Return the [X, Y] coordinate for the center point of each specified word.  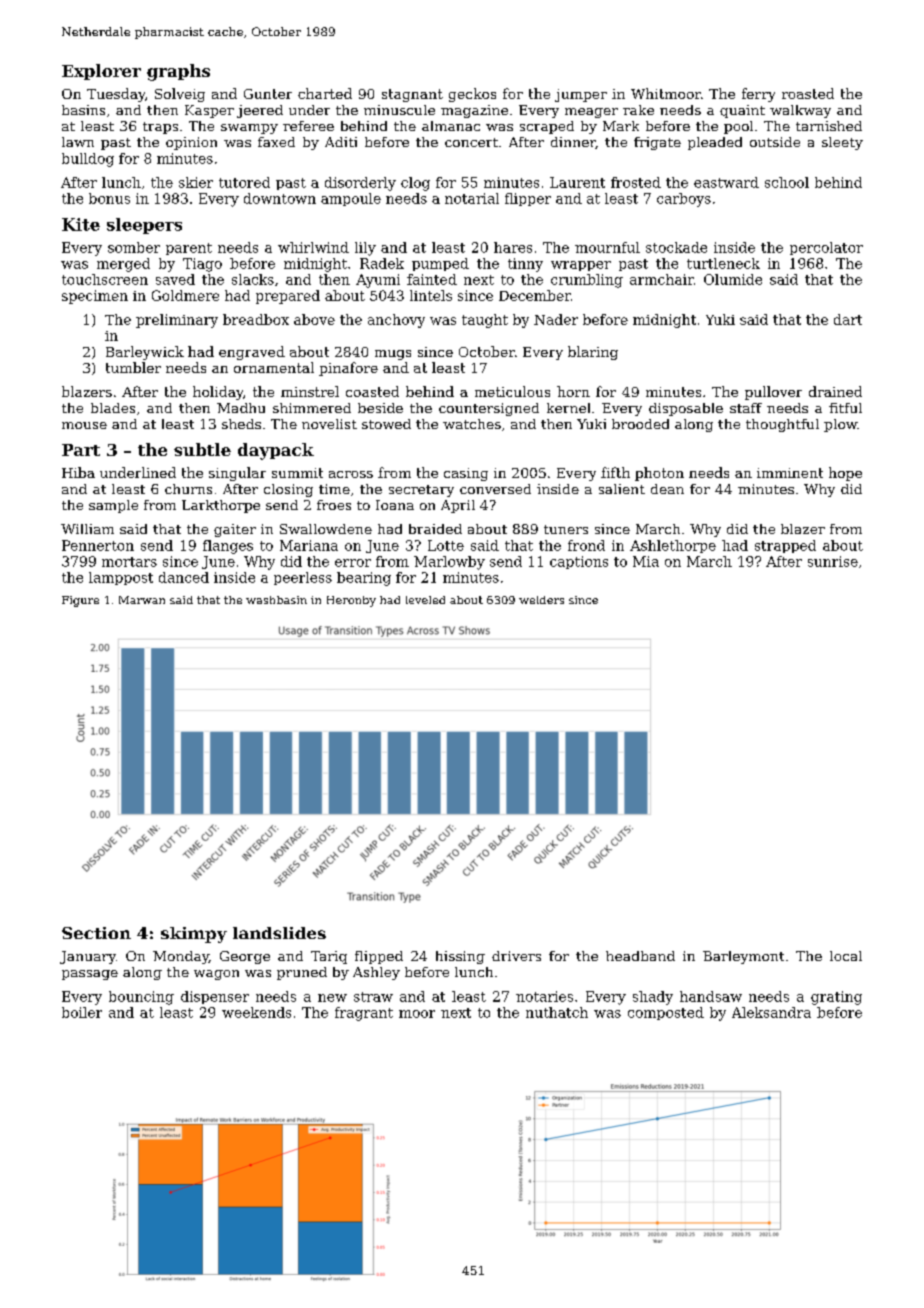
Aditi [341, 142]
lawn [78, 142]
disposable [686, 409]
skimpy [194, 935]
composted [666, 1013]
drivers [516, 956]
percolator [826, 248]
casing [466, 474]
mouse [84, 425]
